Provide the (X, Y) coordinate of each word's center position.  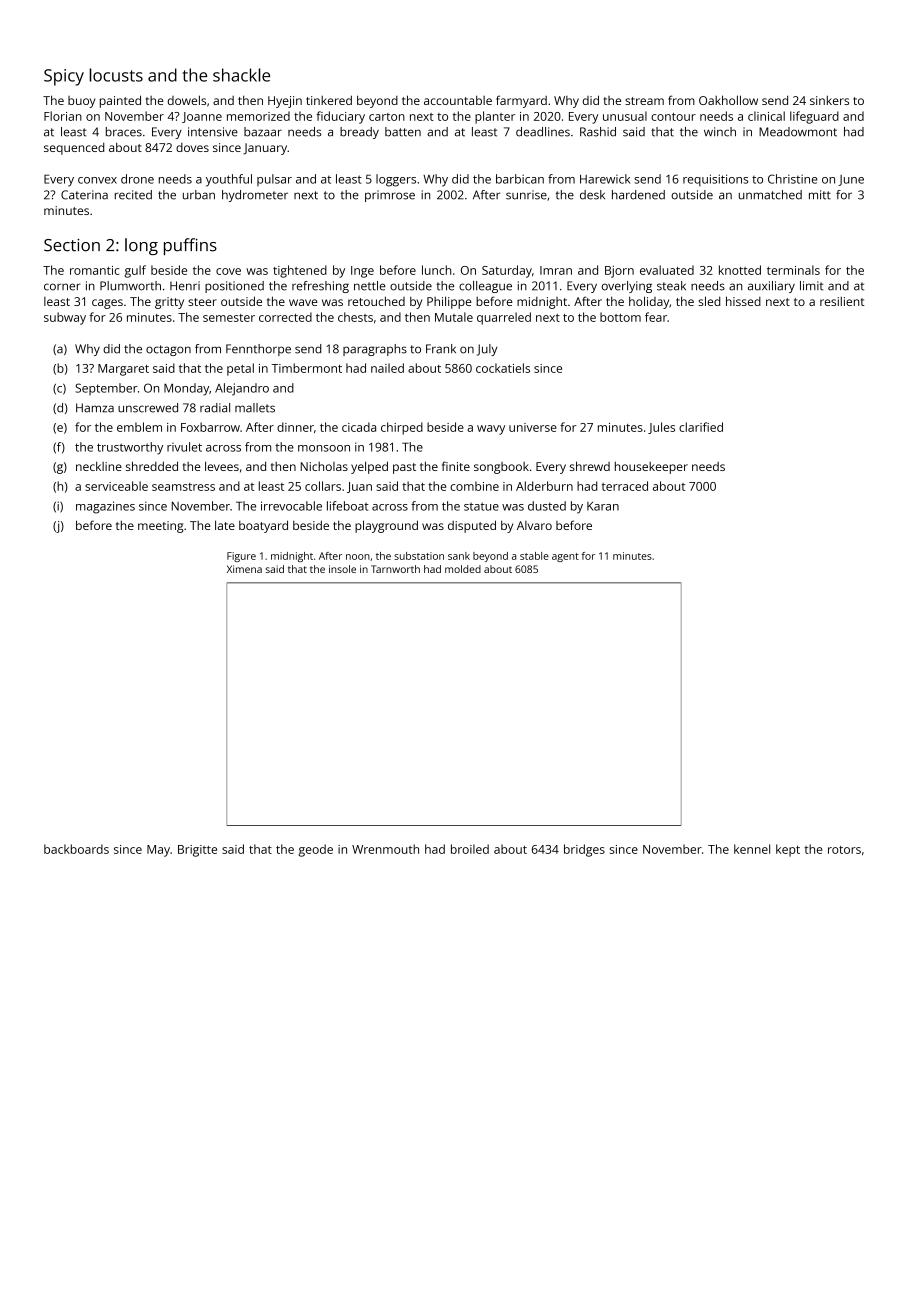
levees (222, 466)
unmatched (770, 195)
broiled (470, 849)
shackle (241, 75)
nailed (387, 368)
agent (565, 557)
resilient (842, 301)
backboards (76, 849)
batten (403, 132)
